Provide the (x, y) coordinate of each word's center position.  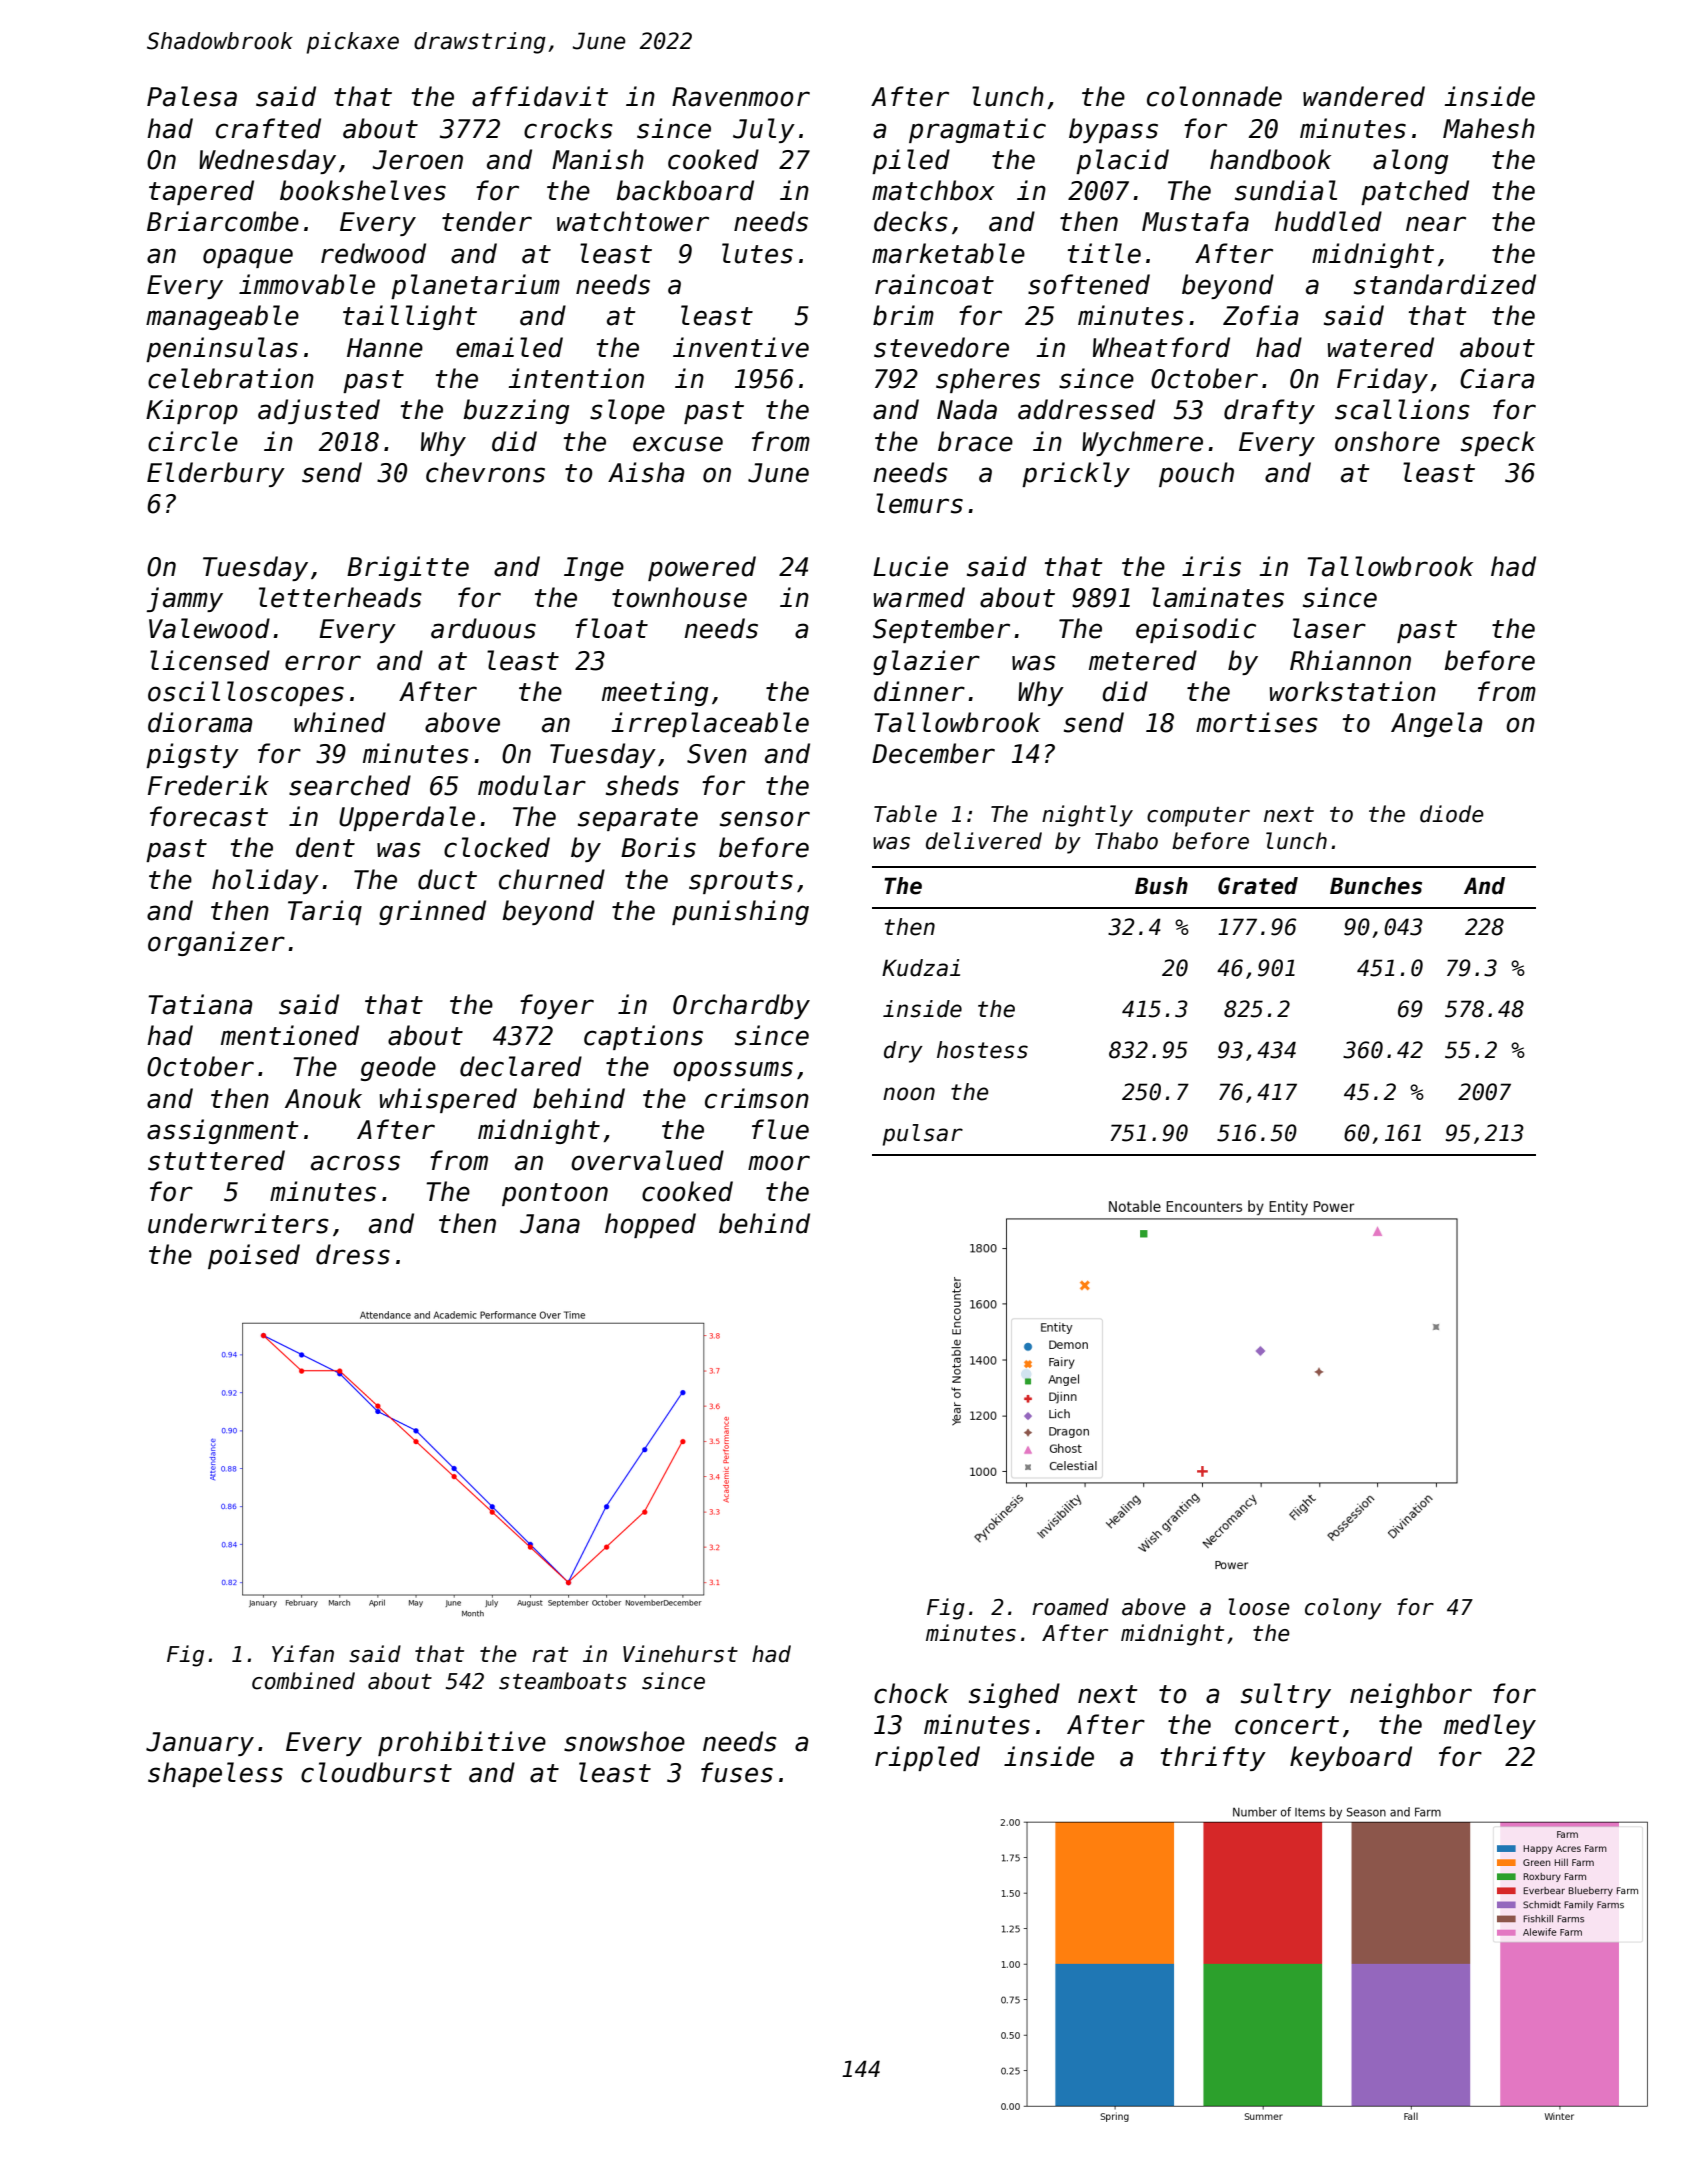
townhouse (679, 597)
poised (254, 1256)
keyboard (1351, 1758)
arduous (483, 628)
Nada (967, 409)
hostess (982, 1050)
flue (780, 1129)
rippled (927, 1758)
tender (487, 221)
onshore (1387, 441)
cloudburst (376, 1772)
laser (1329, 628)
